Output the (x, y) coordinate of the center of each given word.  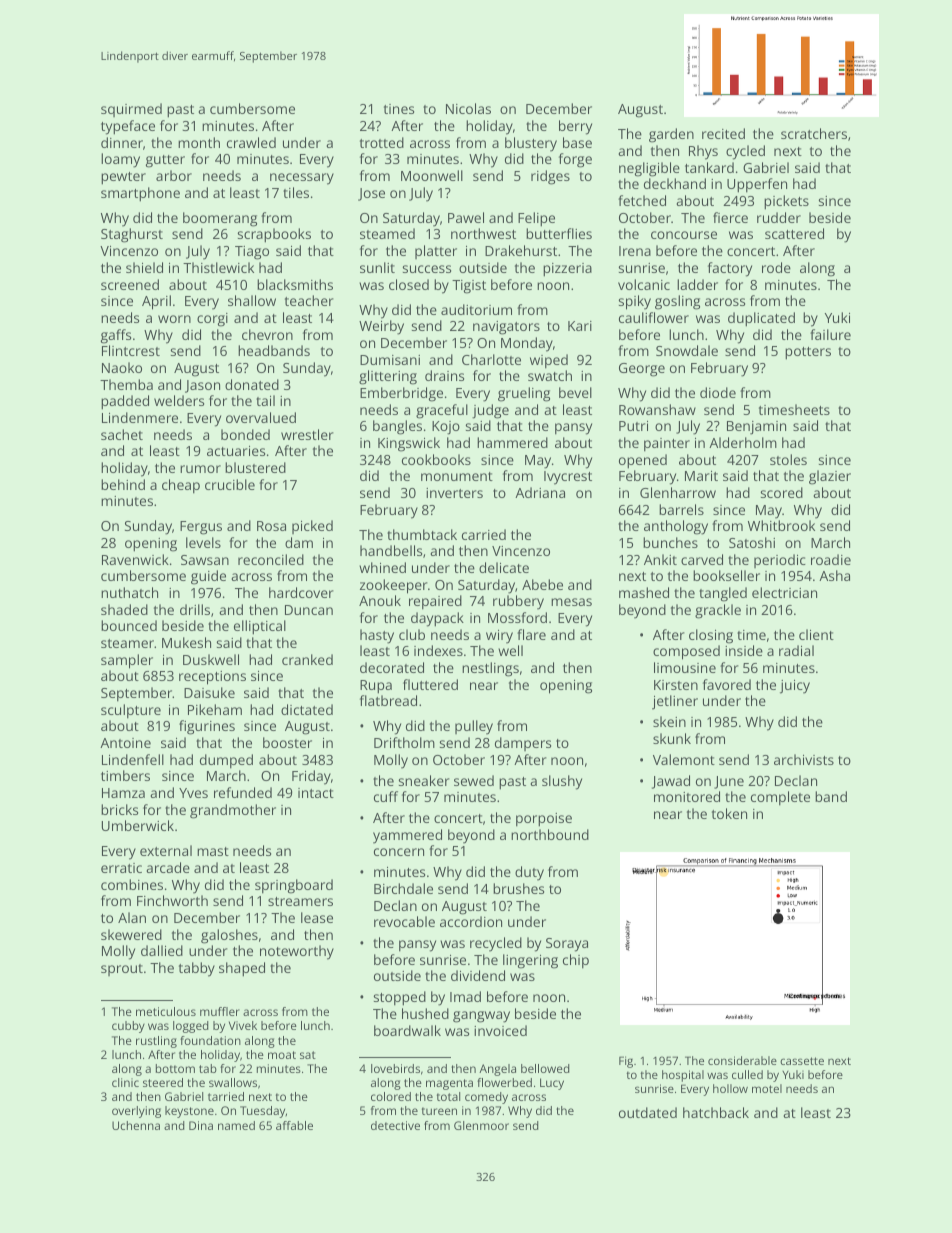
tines (399, 109)
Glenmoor (481, 1125)
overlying (136, 1112)
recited (723, 133)
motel (767, 1088)
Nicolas (468, 108)
